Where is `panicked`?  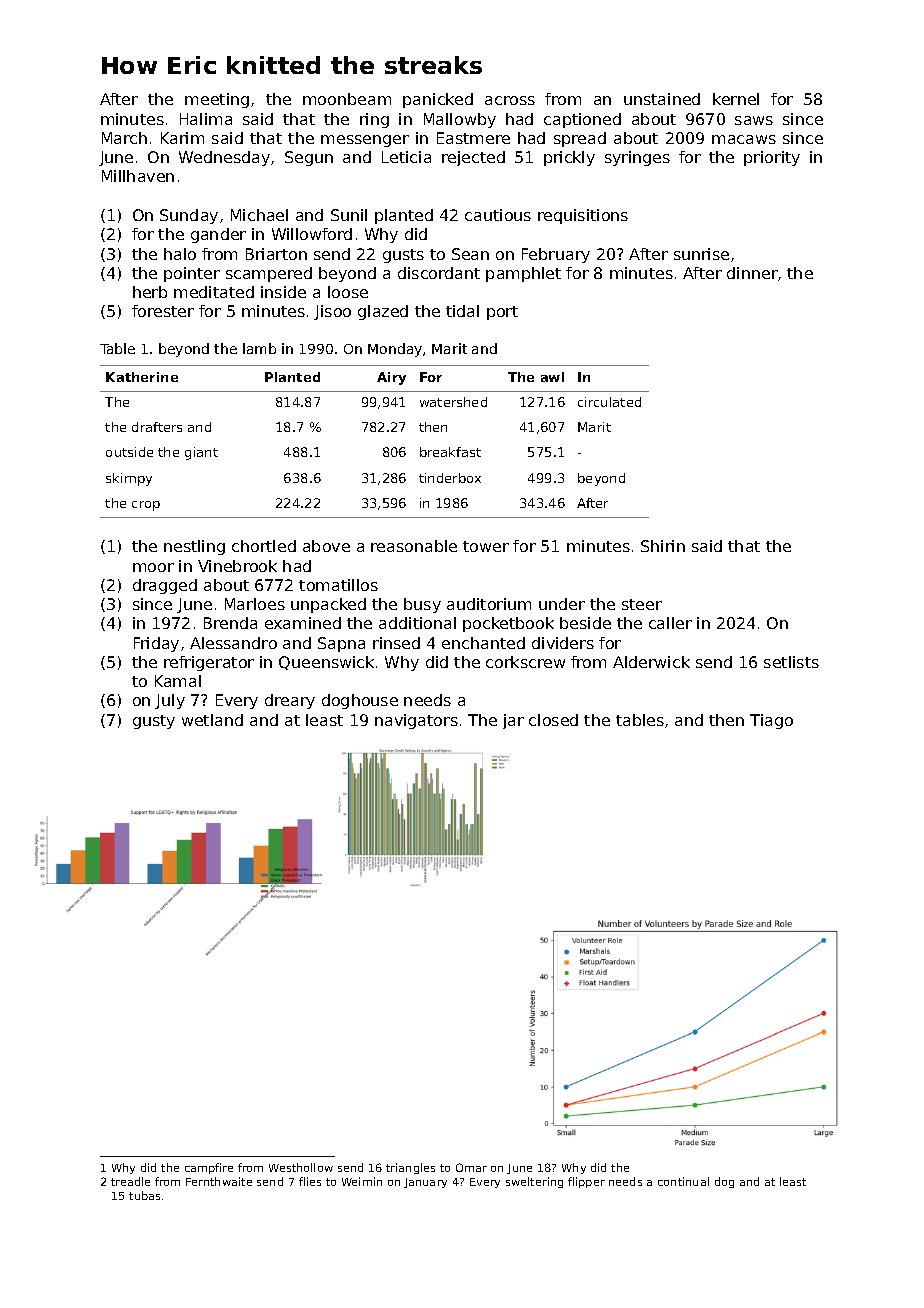
panicked is located at coordinates (438, 100).
